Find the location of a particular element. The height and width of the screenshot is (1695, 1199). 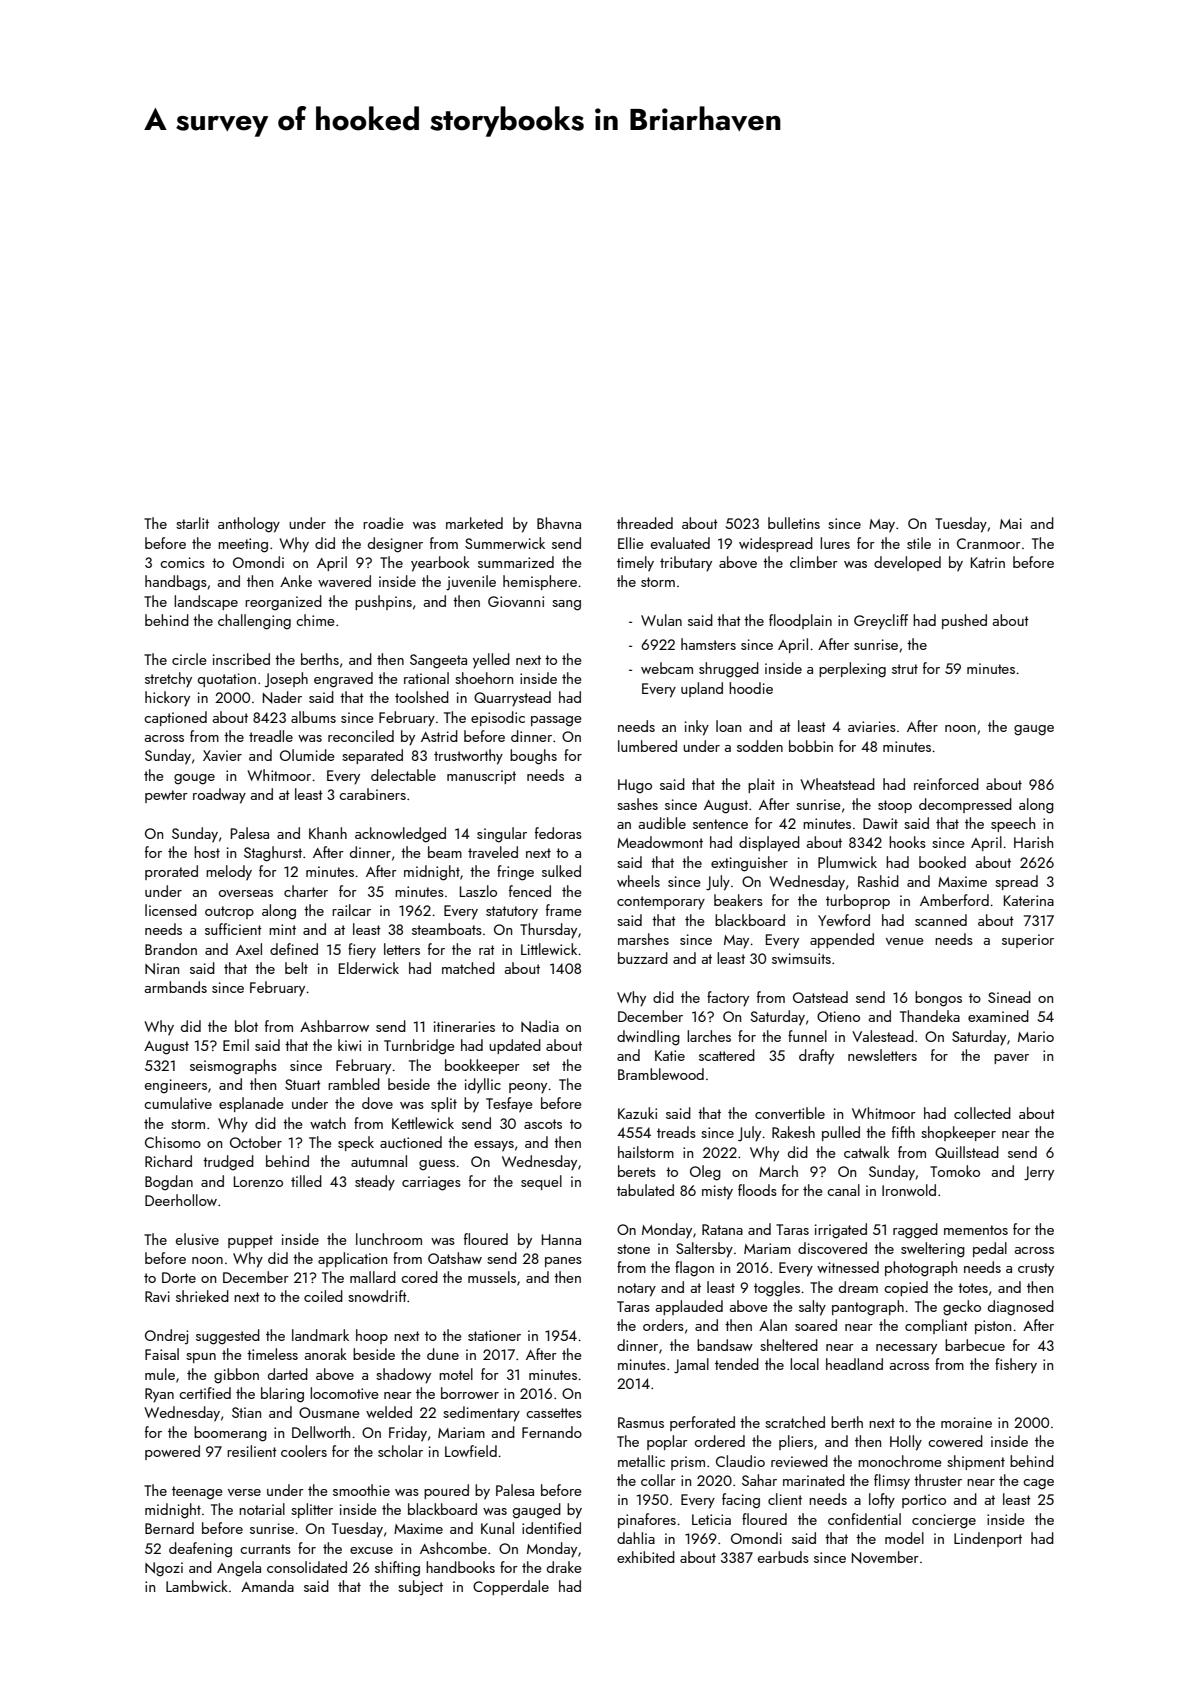

Mario is located at coordinates (1036, 1036).
